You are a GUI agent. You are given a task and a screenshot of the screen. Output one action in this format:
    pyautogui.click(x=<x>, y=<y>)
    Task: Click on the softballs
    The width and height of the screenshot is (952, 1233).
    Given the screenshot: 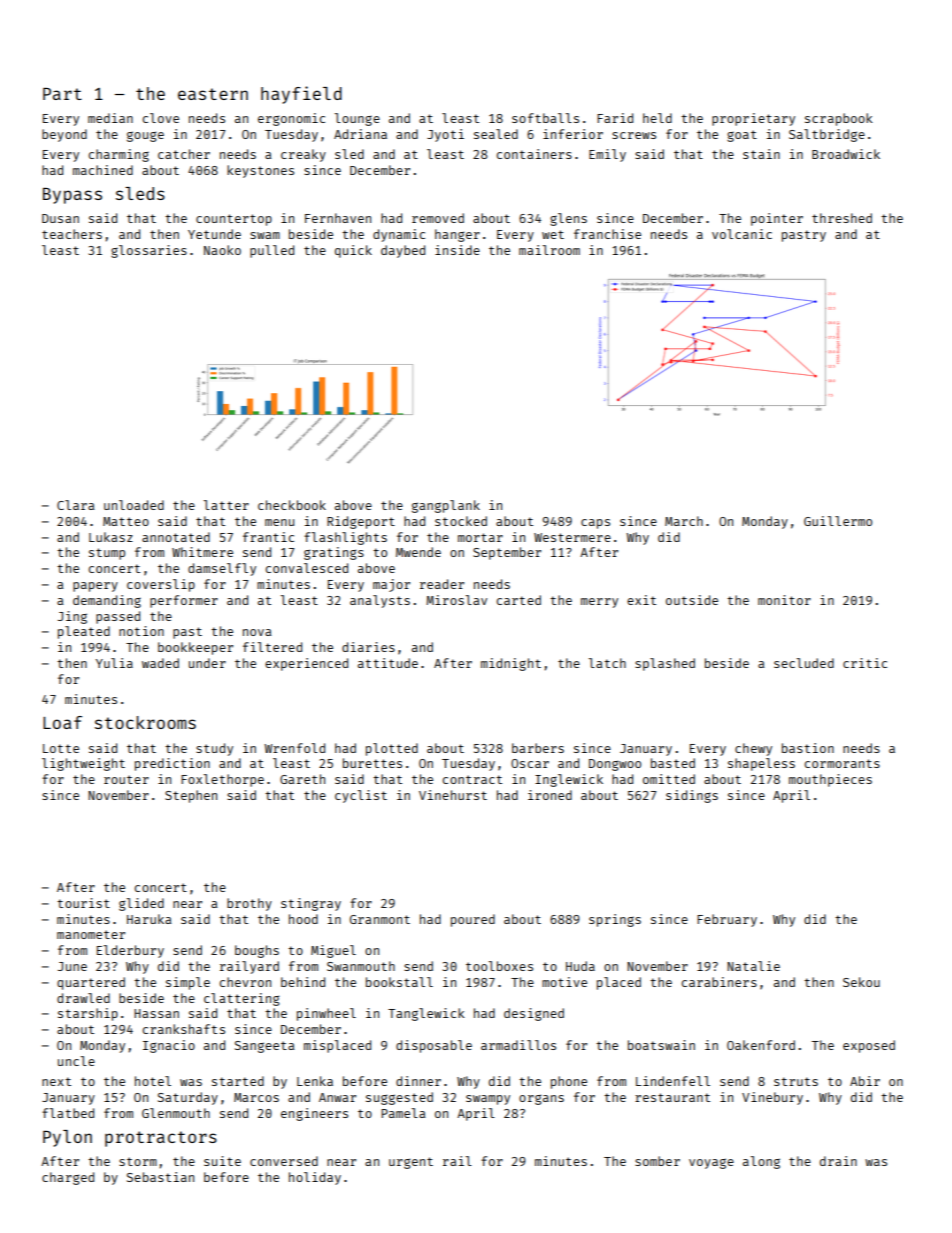 What is the action you would take?
    pyautogui.click(x=545, y=118)
